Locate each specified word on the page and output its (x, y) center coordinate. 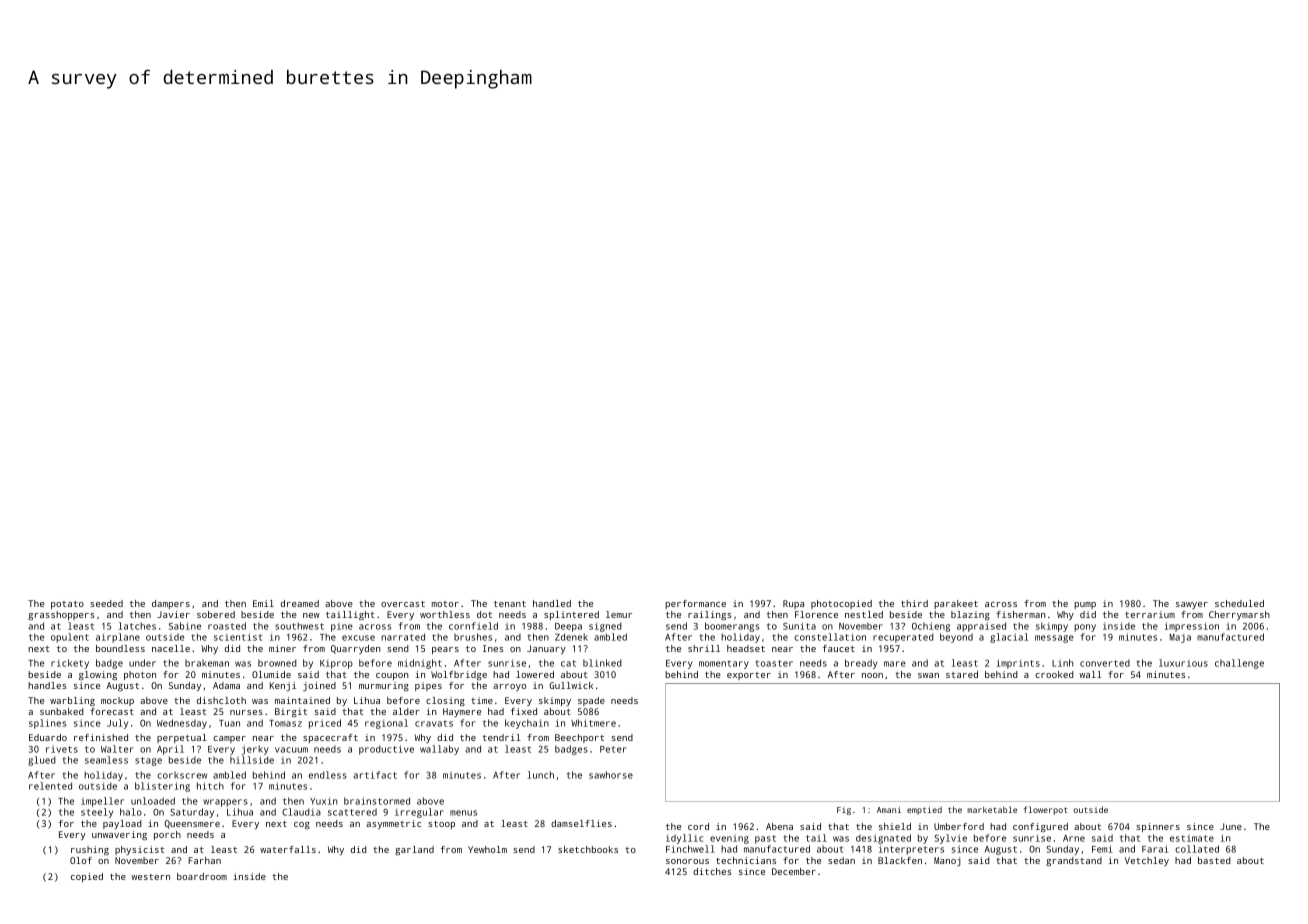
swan (928, 675)
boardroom (202, 876)
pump (1085, 605)
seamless (106, 760)
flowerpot (1046, 810)
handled (552, 603)
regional (386, 724)
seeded (106, 603)
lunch (540, 775)
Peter (613, 749)
